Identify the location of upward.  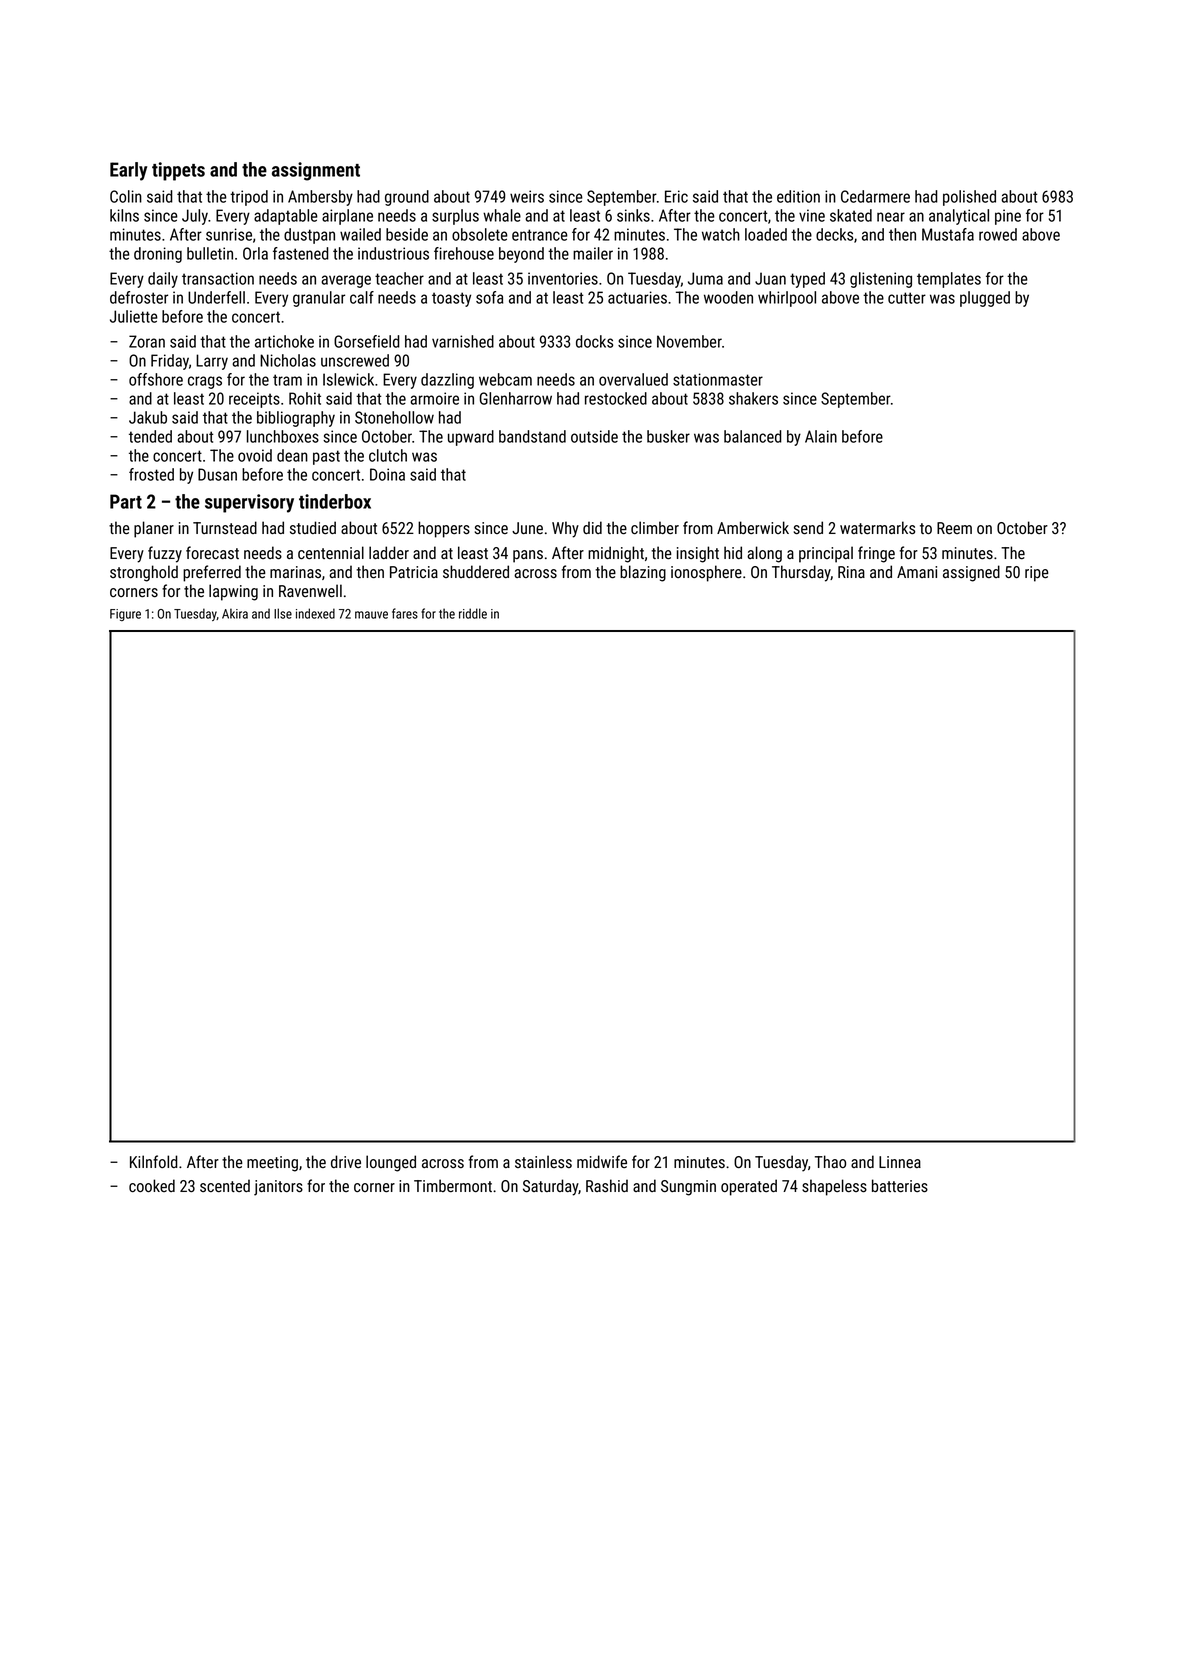
(471, 438).
